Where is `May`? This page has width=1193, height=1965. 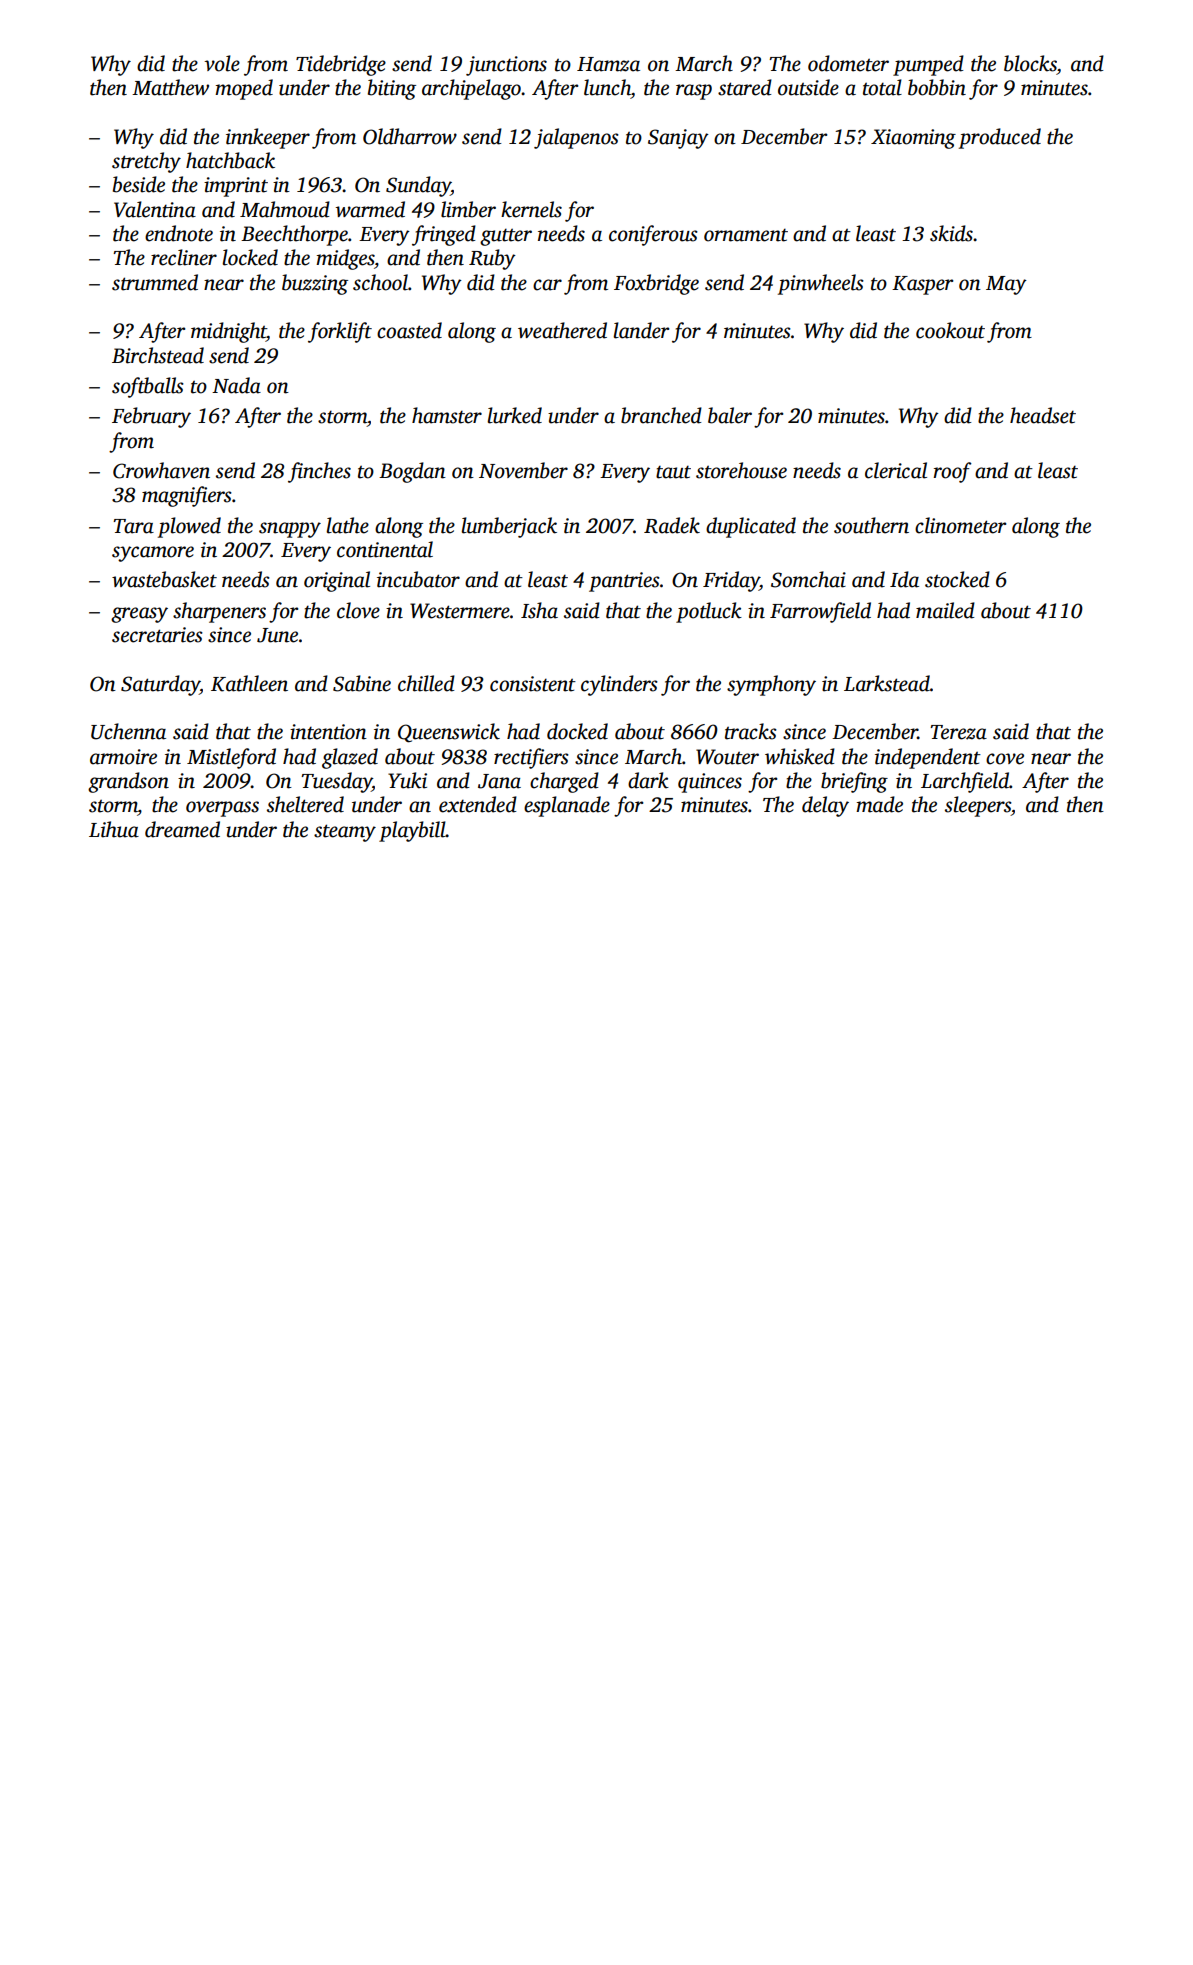 May is located at coordinates (1006, 285).
